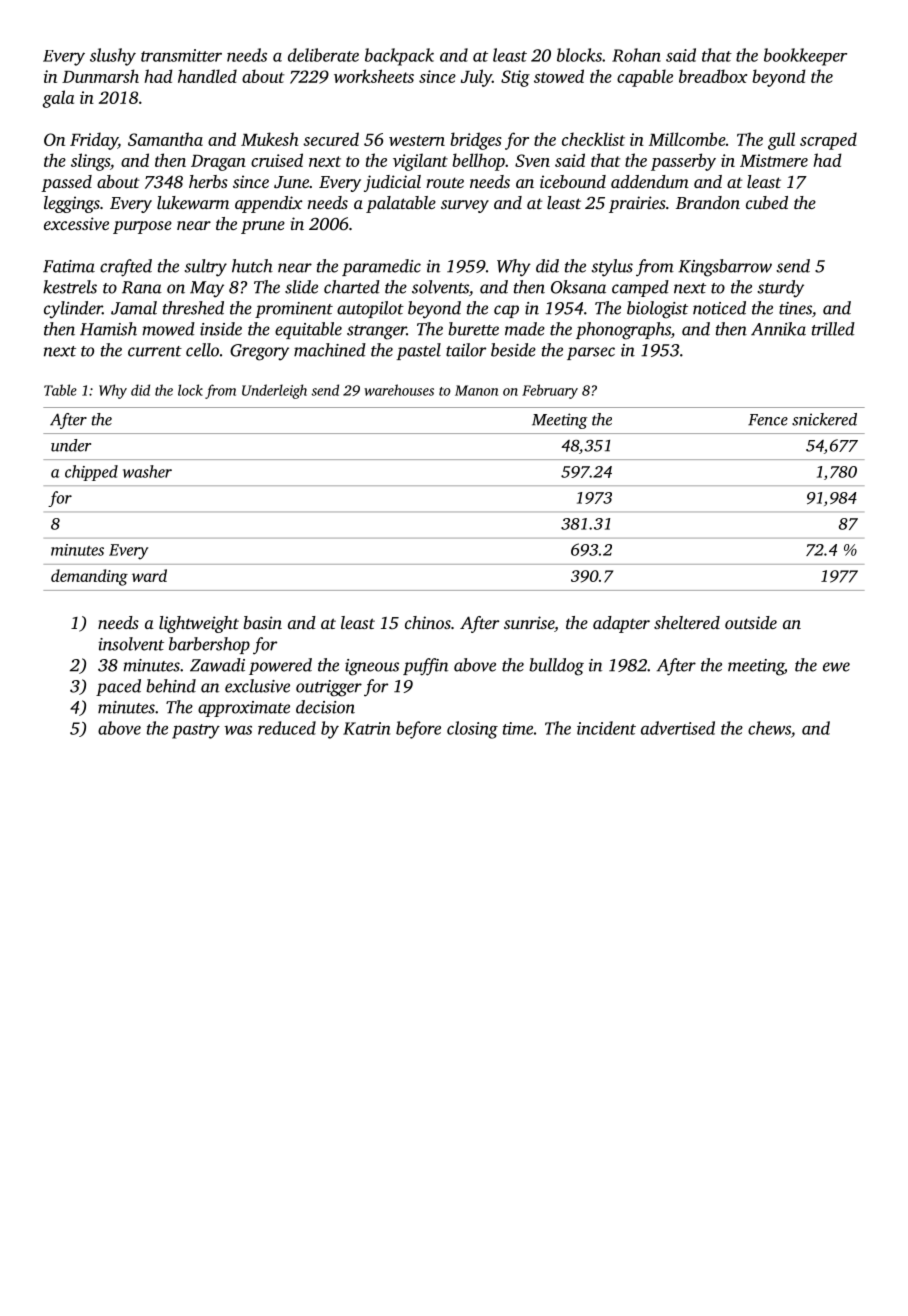 The width and height of the page is (908, 1316). What do you see at coordinates (181, 55) in the page?
I see `transmitter` at bounding box center [181, 55].
